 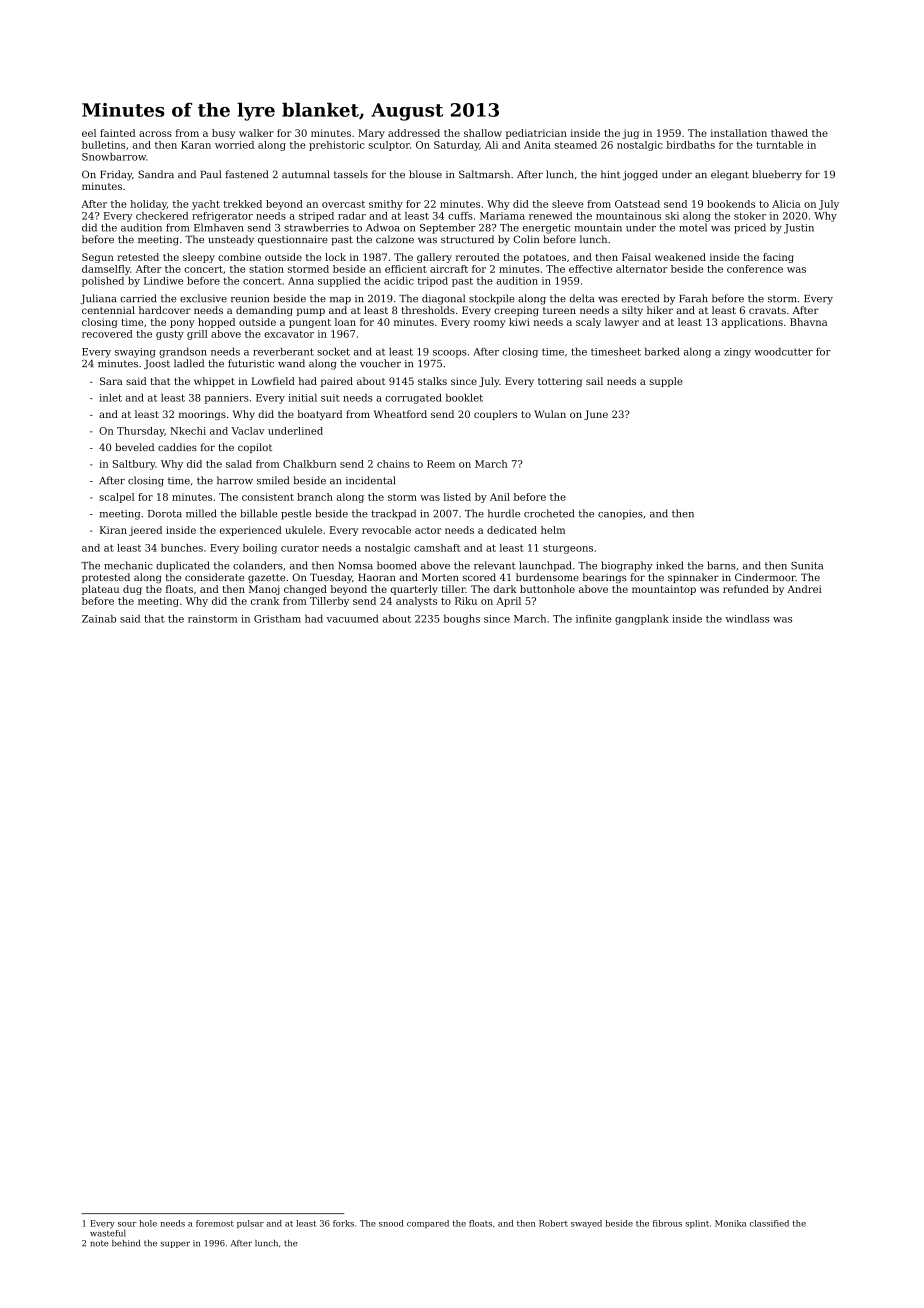 What do you see at coordinates (99, 1243) in the image?
I see `note` at bounding box center [99, 1243].
